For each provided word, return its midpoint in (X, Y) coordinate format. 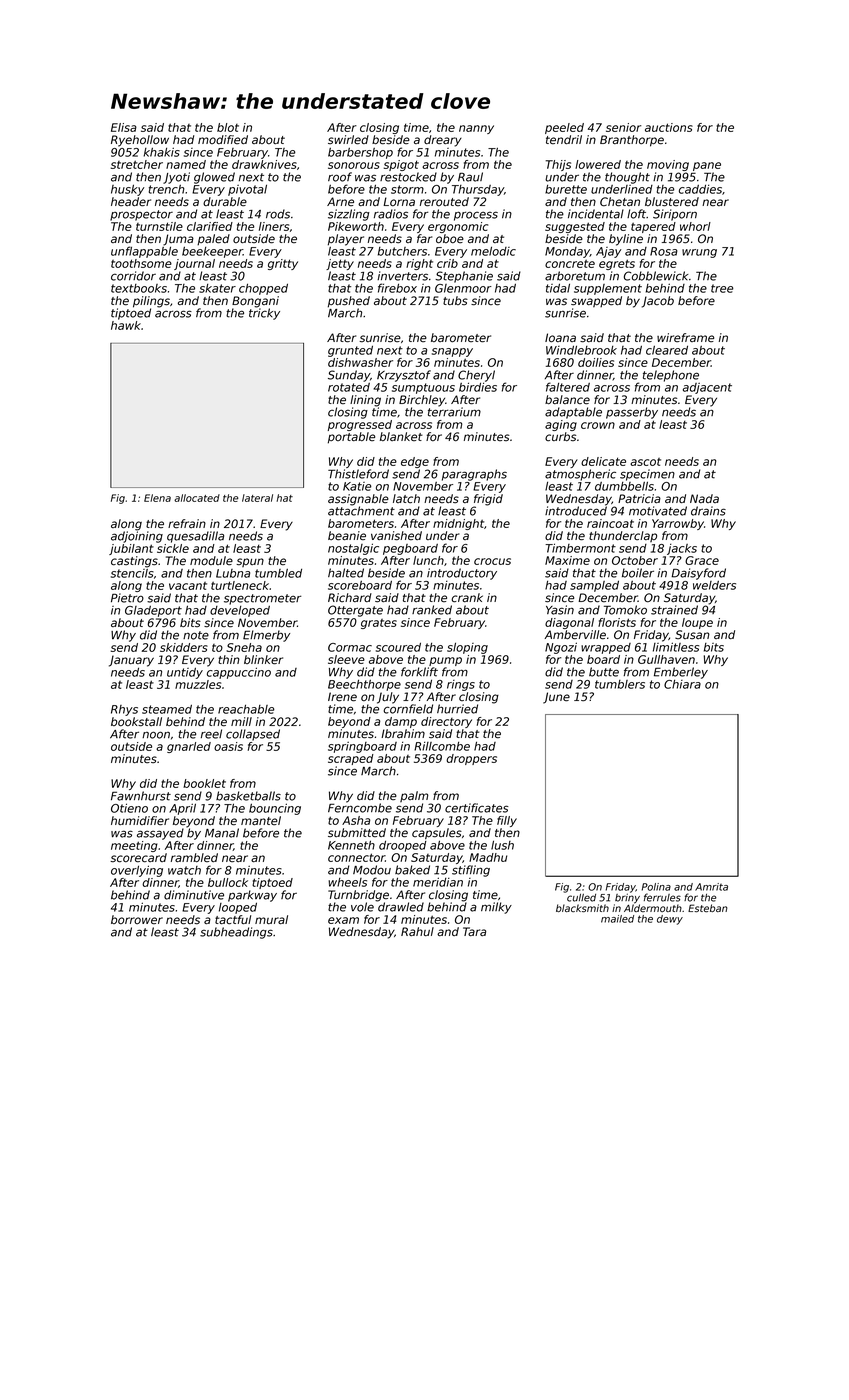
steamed (167, 709)
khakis (161, 152)
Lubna (233, 573)
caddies (700, 189)
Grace (702, 560)
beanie (347, 536)
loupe (697, 623)
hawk (126, 325)
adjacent (707, 388)
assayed (160, 834)
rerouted (444, 202)
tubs (455, 300)
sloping (467, 648)
